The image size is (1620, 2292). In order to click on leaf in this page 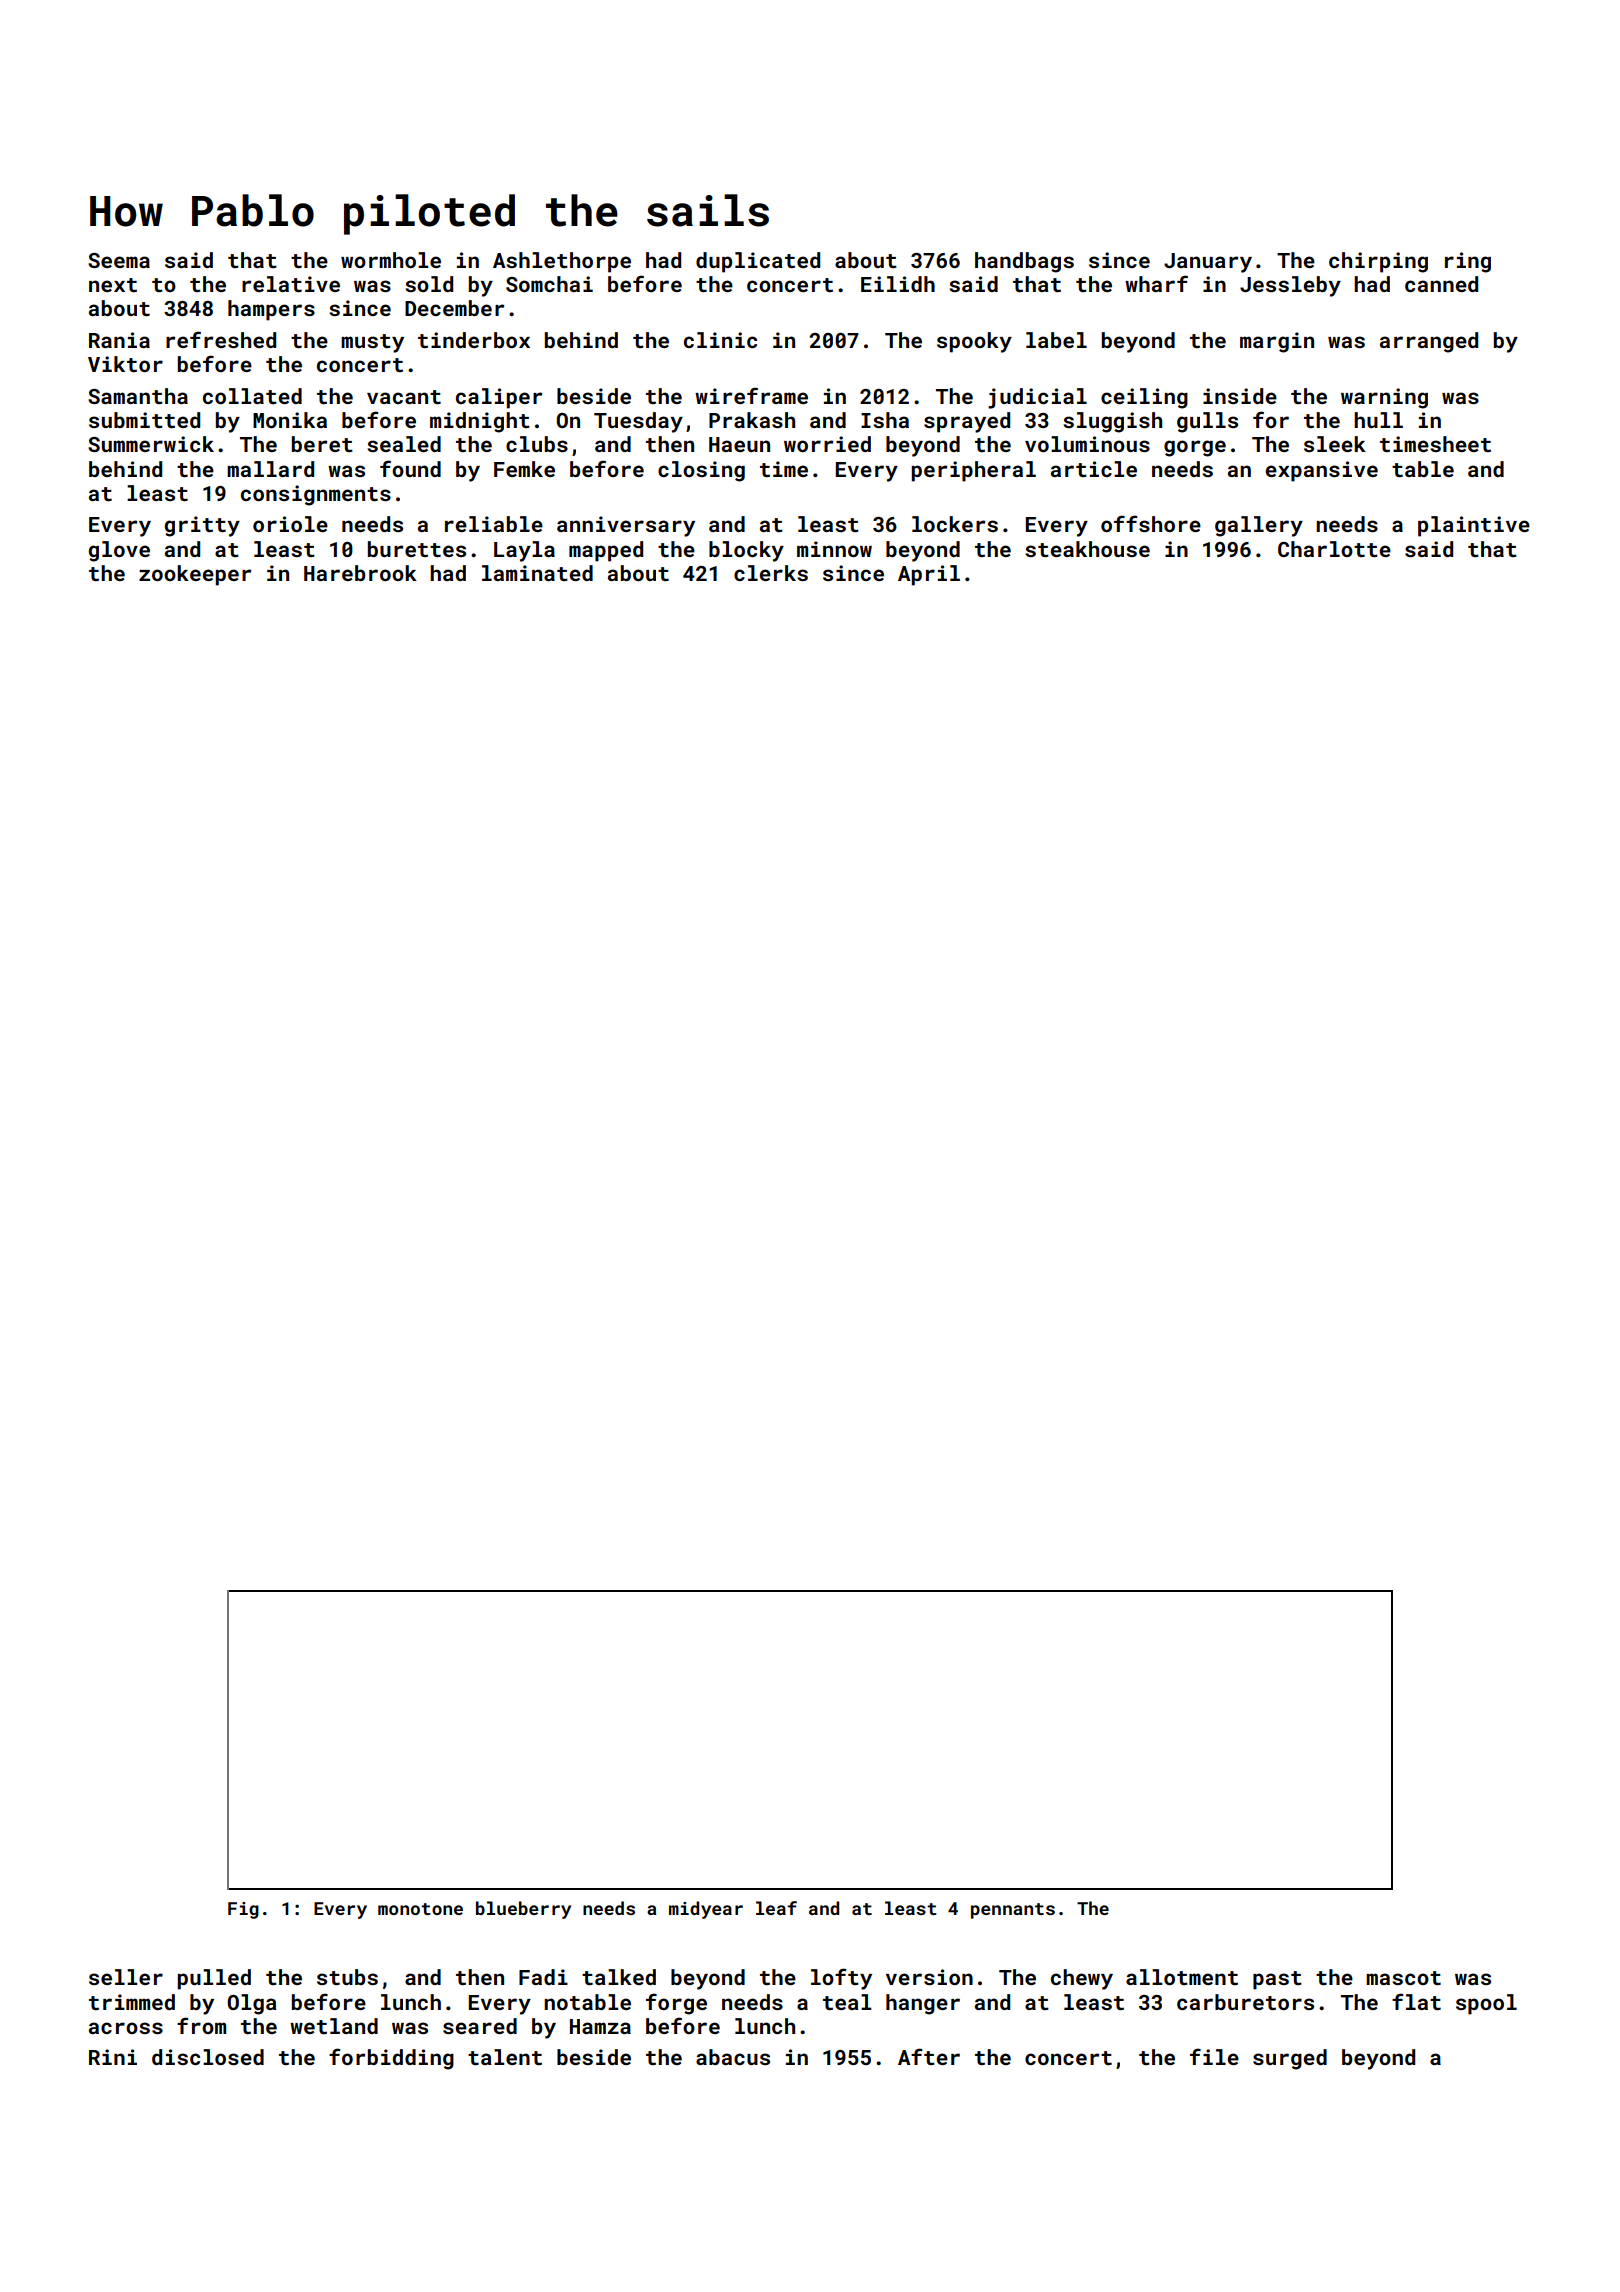, I will do `click(776, 1908)`.
